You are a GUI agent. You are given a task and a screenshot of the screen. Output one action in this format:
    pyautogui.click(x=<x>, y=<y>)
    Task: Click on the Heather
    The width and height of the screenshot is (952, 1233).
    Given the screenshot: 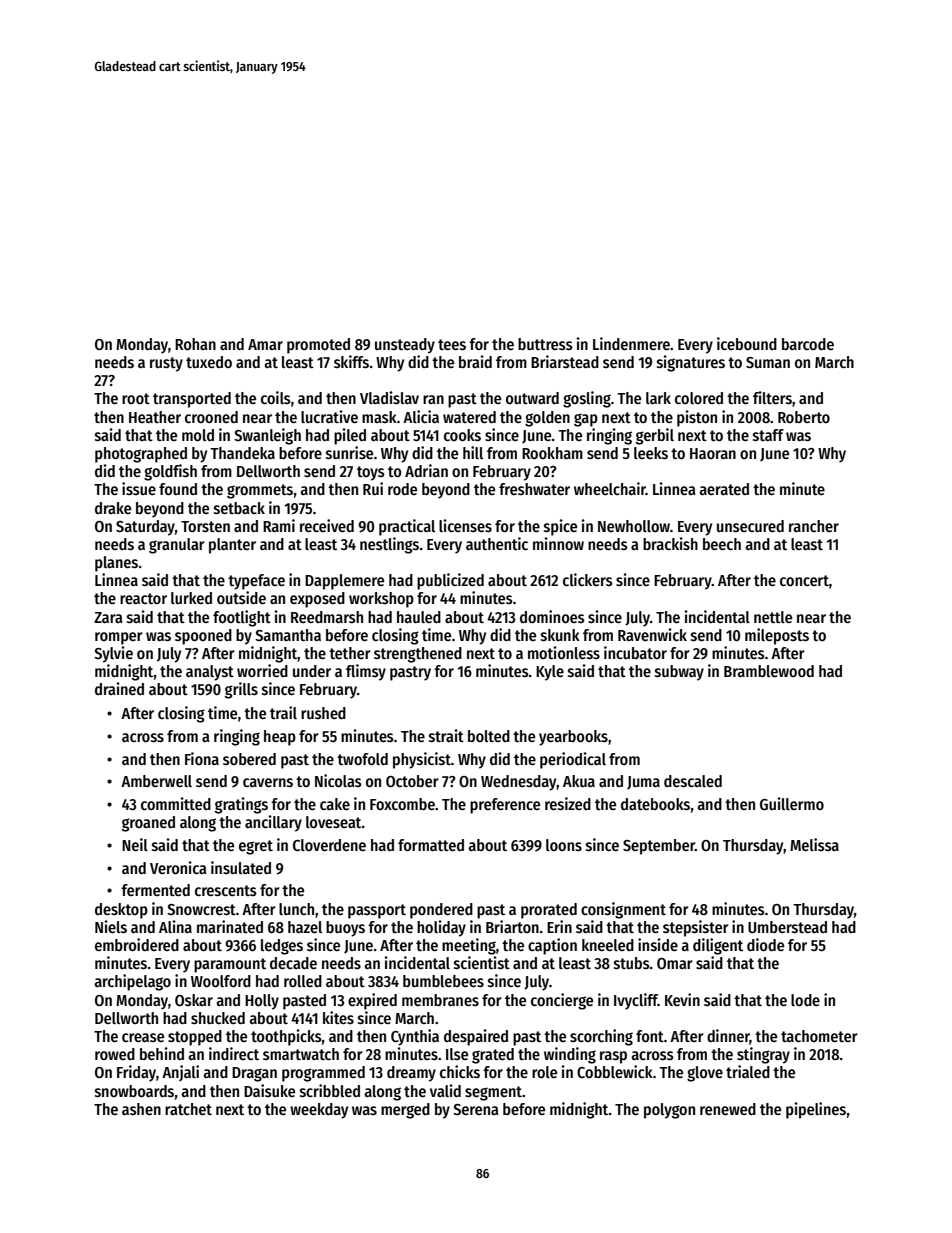 What is the action you would take?
    pyautogui.click(x=155, y=417)
